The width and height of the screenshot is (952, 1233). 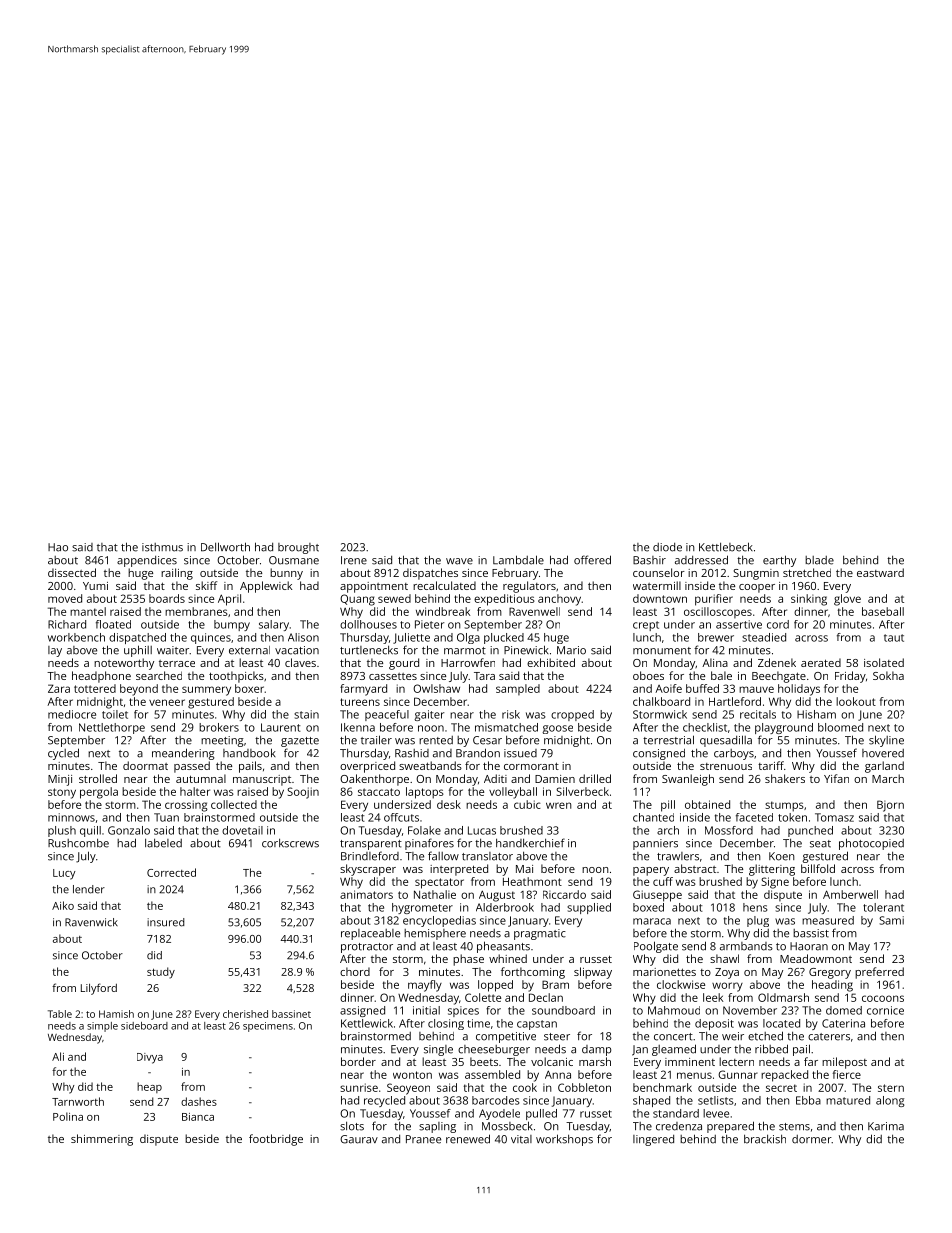 I want to click on headphone, so click(x=101, y=677).
